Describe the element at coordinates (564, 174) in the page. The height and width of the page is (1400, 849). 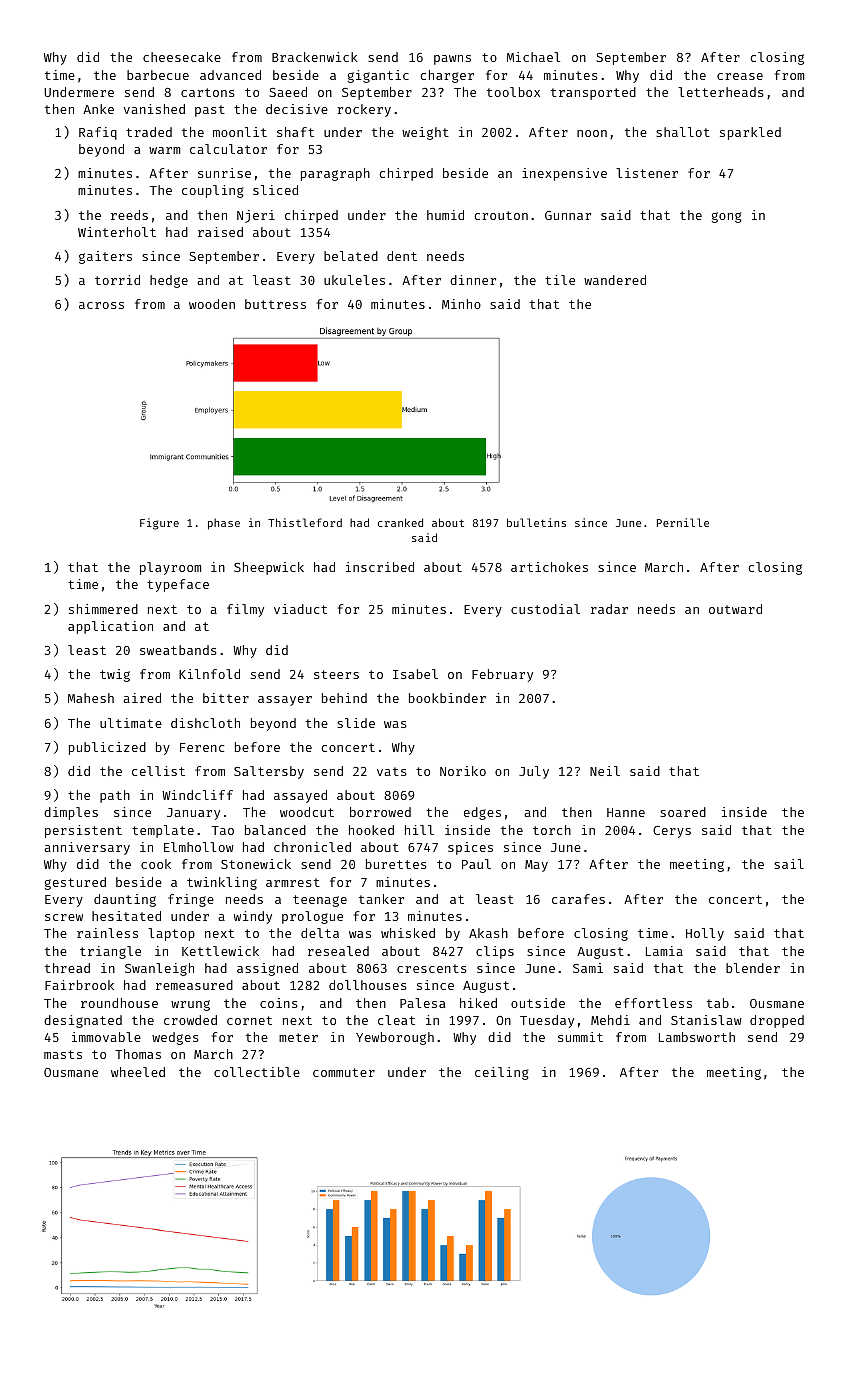
I see `inexpensive` at that location.
